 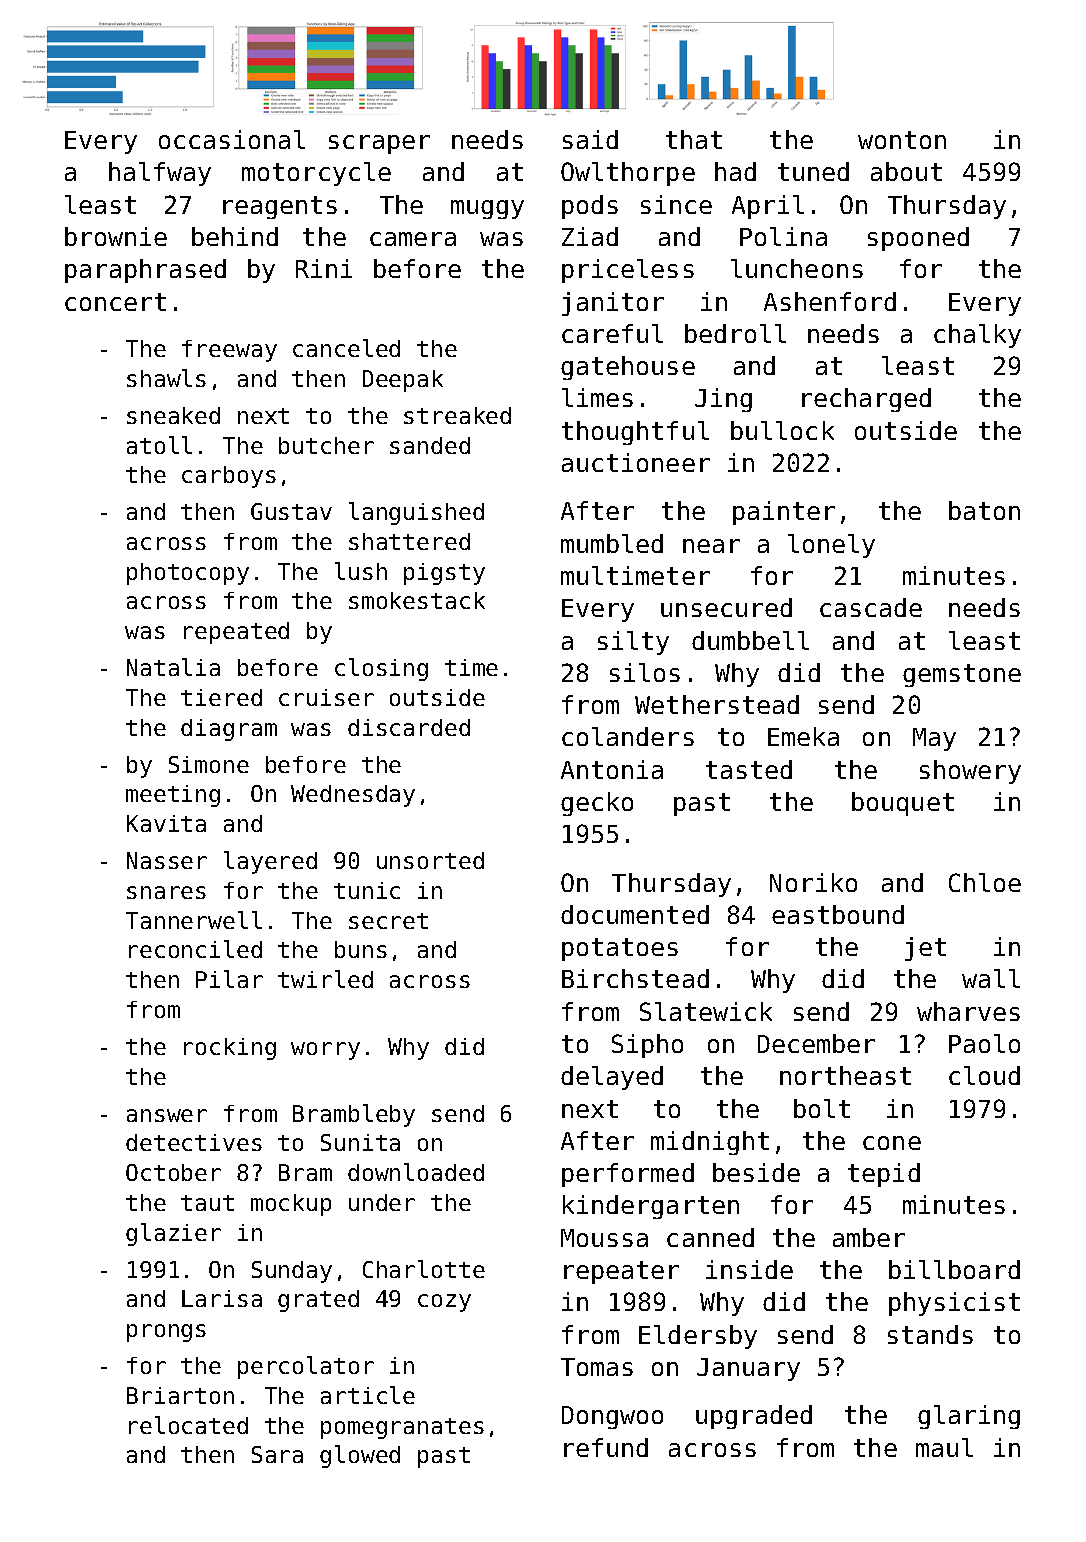 What do you see at coordinates (902, 140) in the document?
I see `wonton` at bounding box center [902, 140].
